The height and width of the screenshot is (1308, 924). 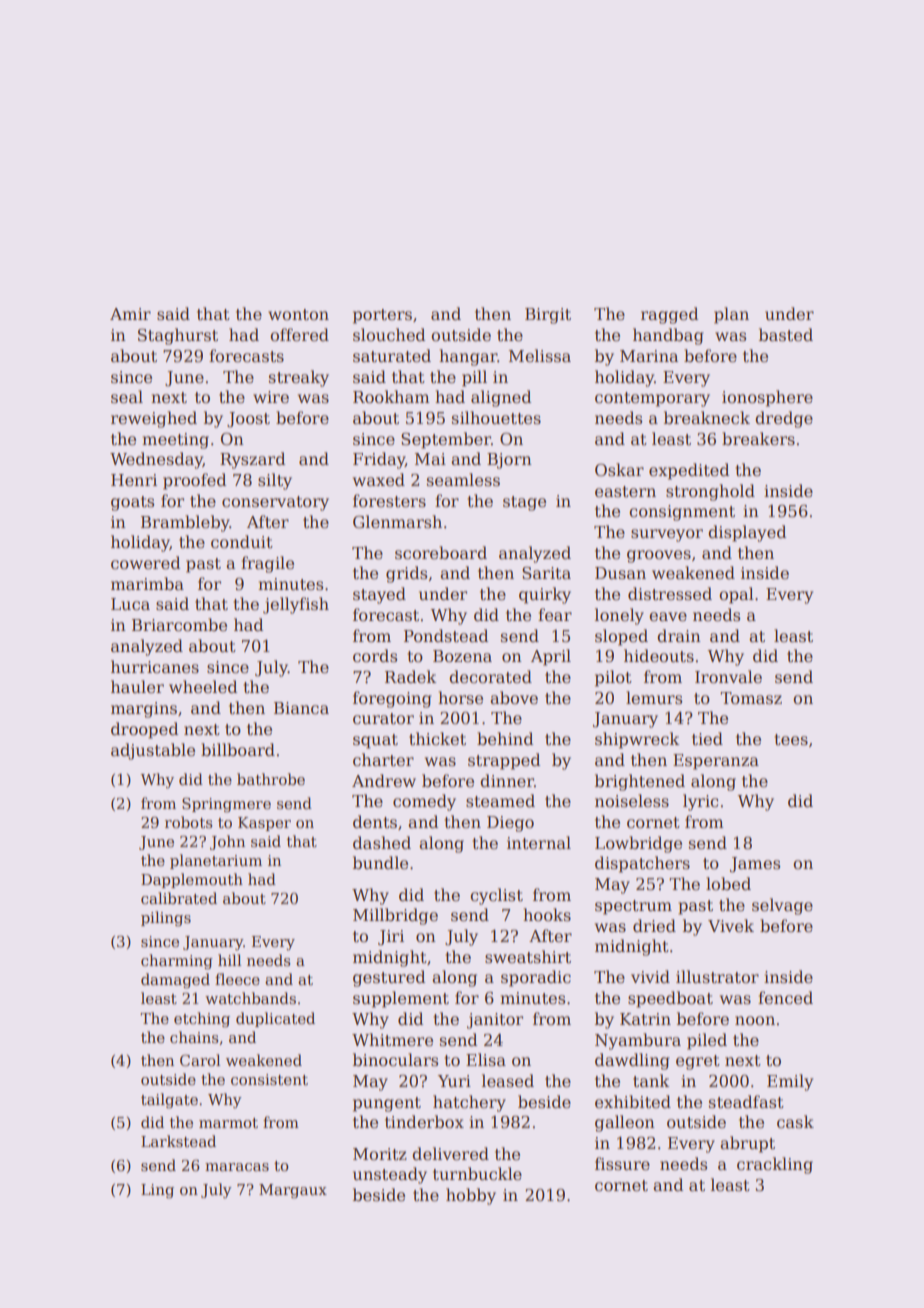 What do you see at coordinates (424, 802) in the screenshot?
I see `comedy` at bounding box center [424, 802].
